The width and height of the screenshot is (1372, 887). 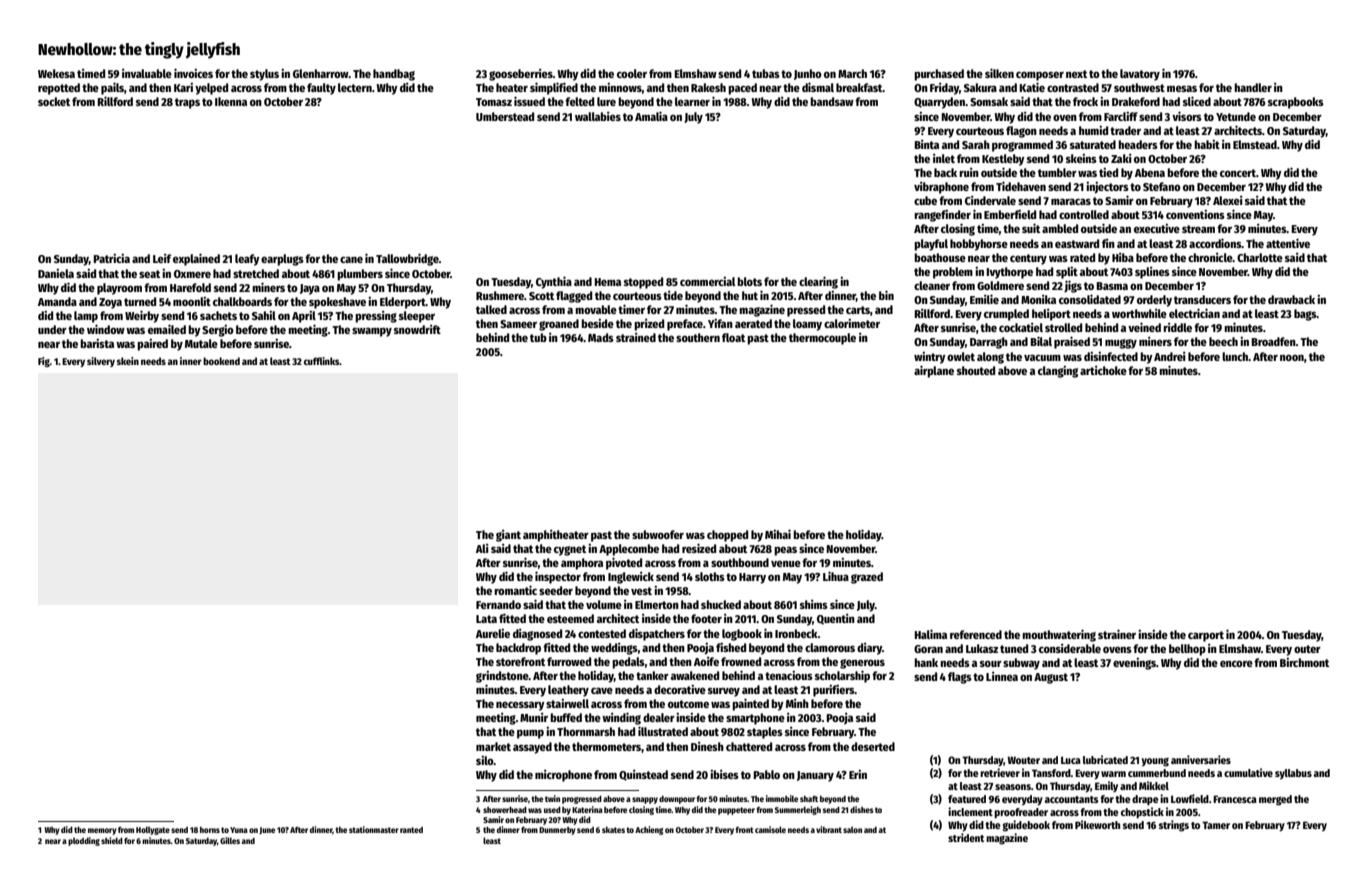 I want to click on gooseberries, so click(x=521, y=75).
